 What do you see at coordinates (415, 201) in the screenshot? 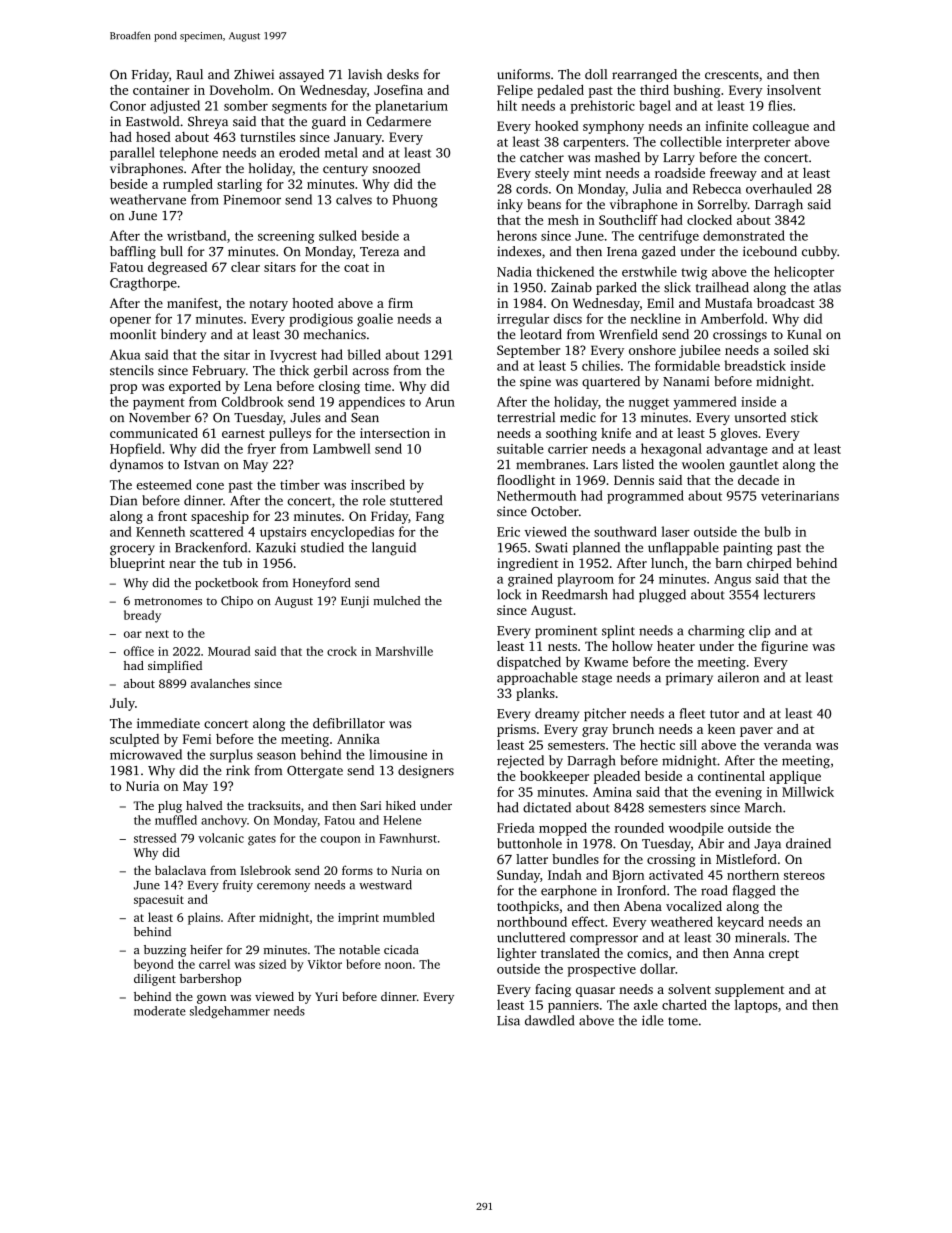
I see `Phuong` at bounding box center [415, 201].
